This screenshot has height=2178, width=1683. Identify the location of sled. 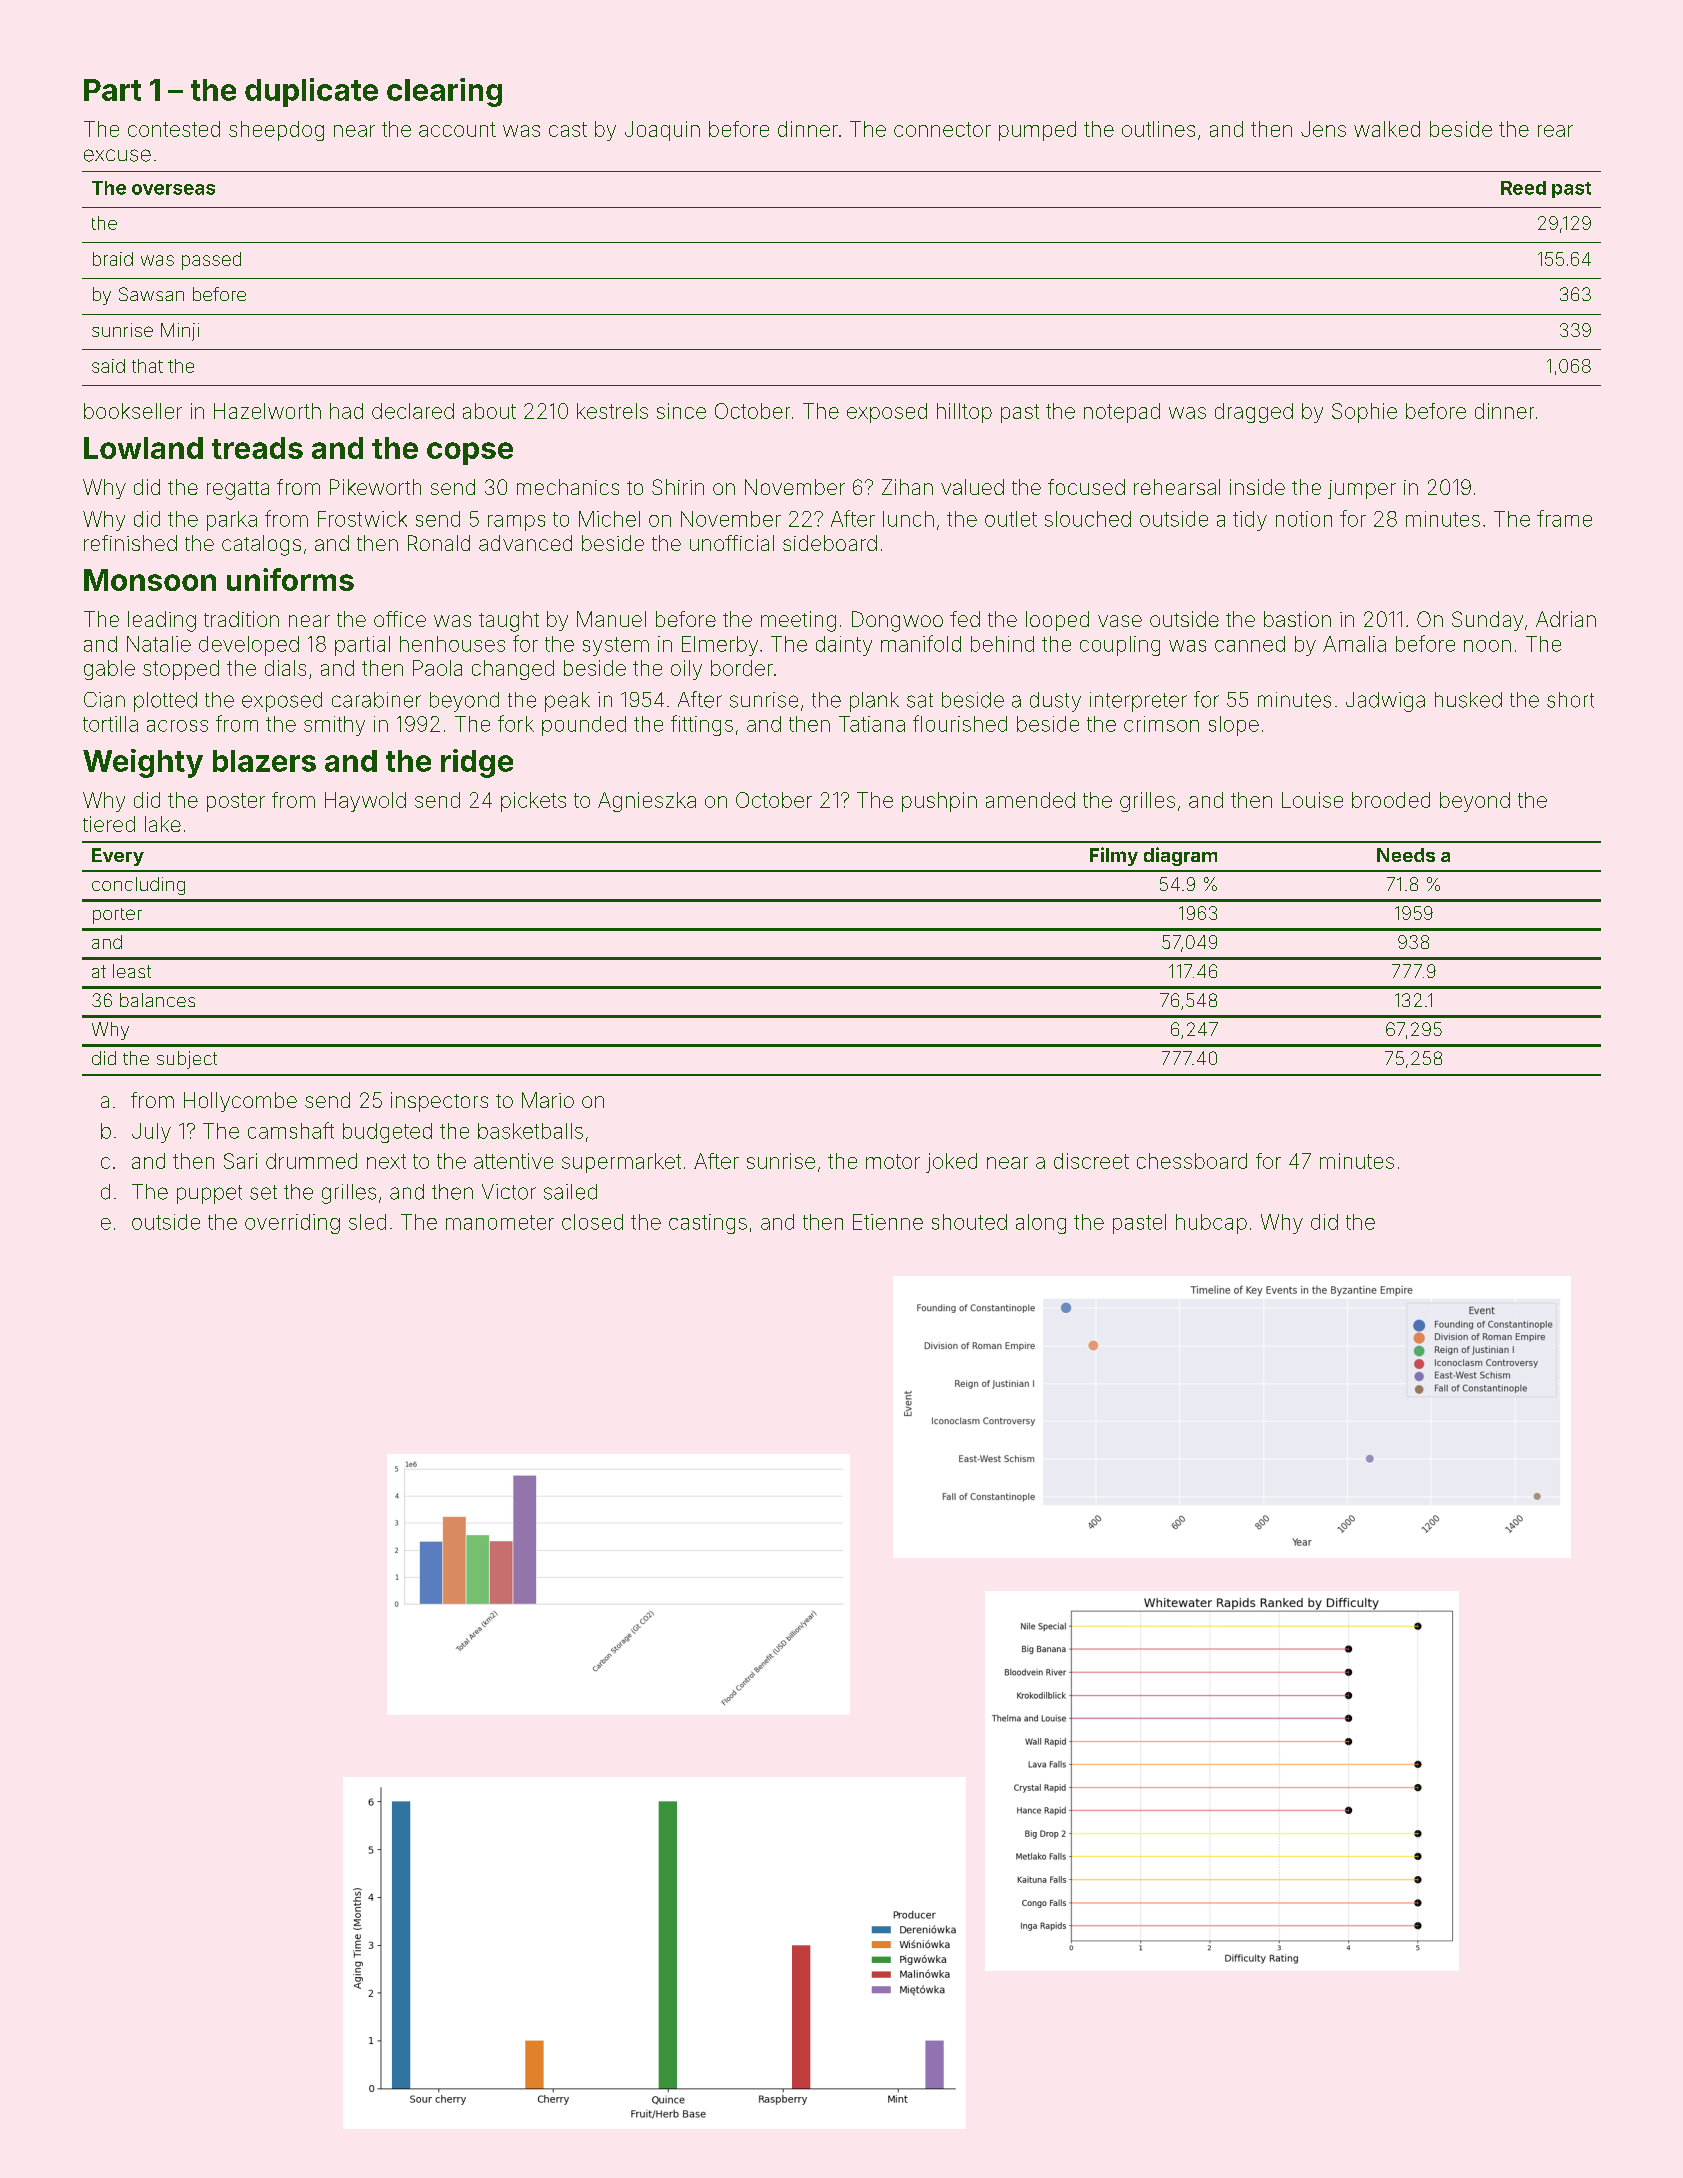
(367, 1222).
